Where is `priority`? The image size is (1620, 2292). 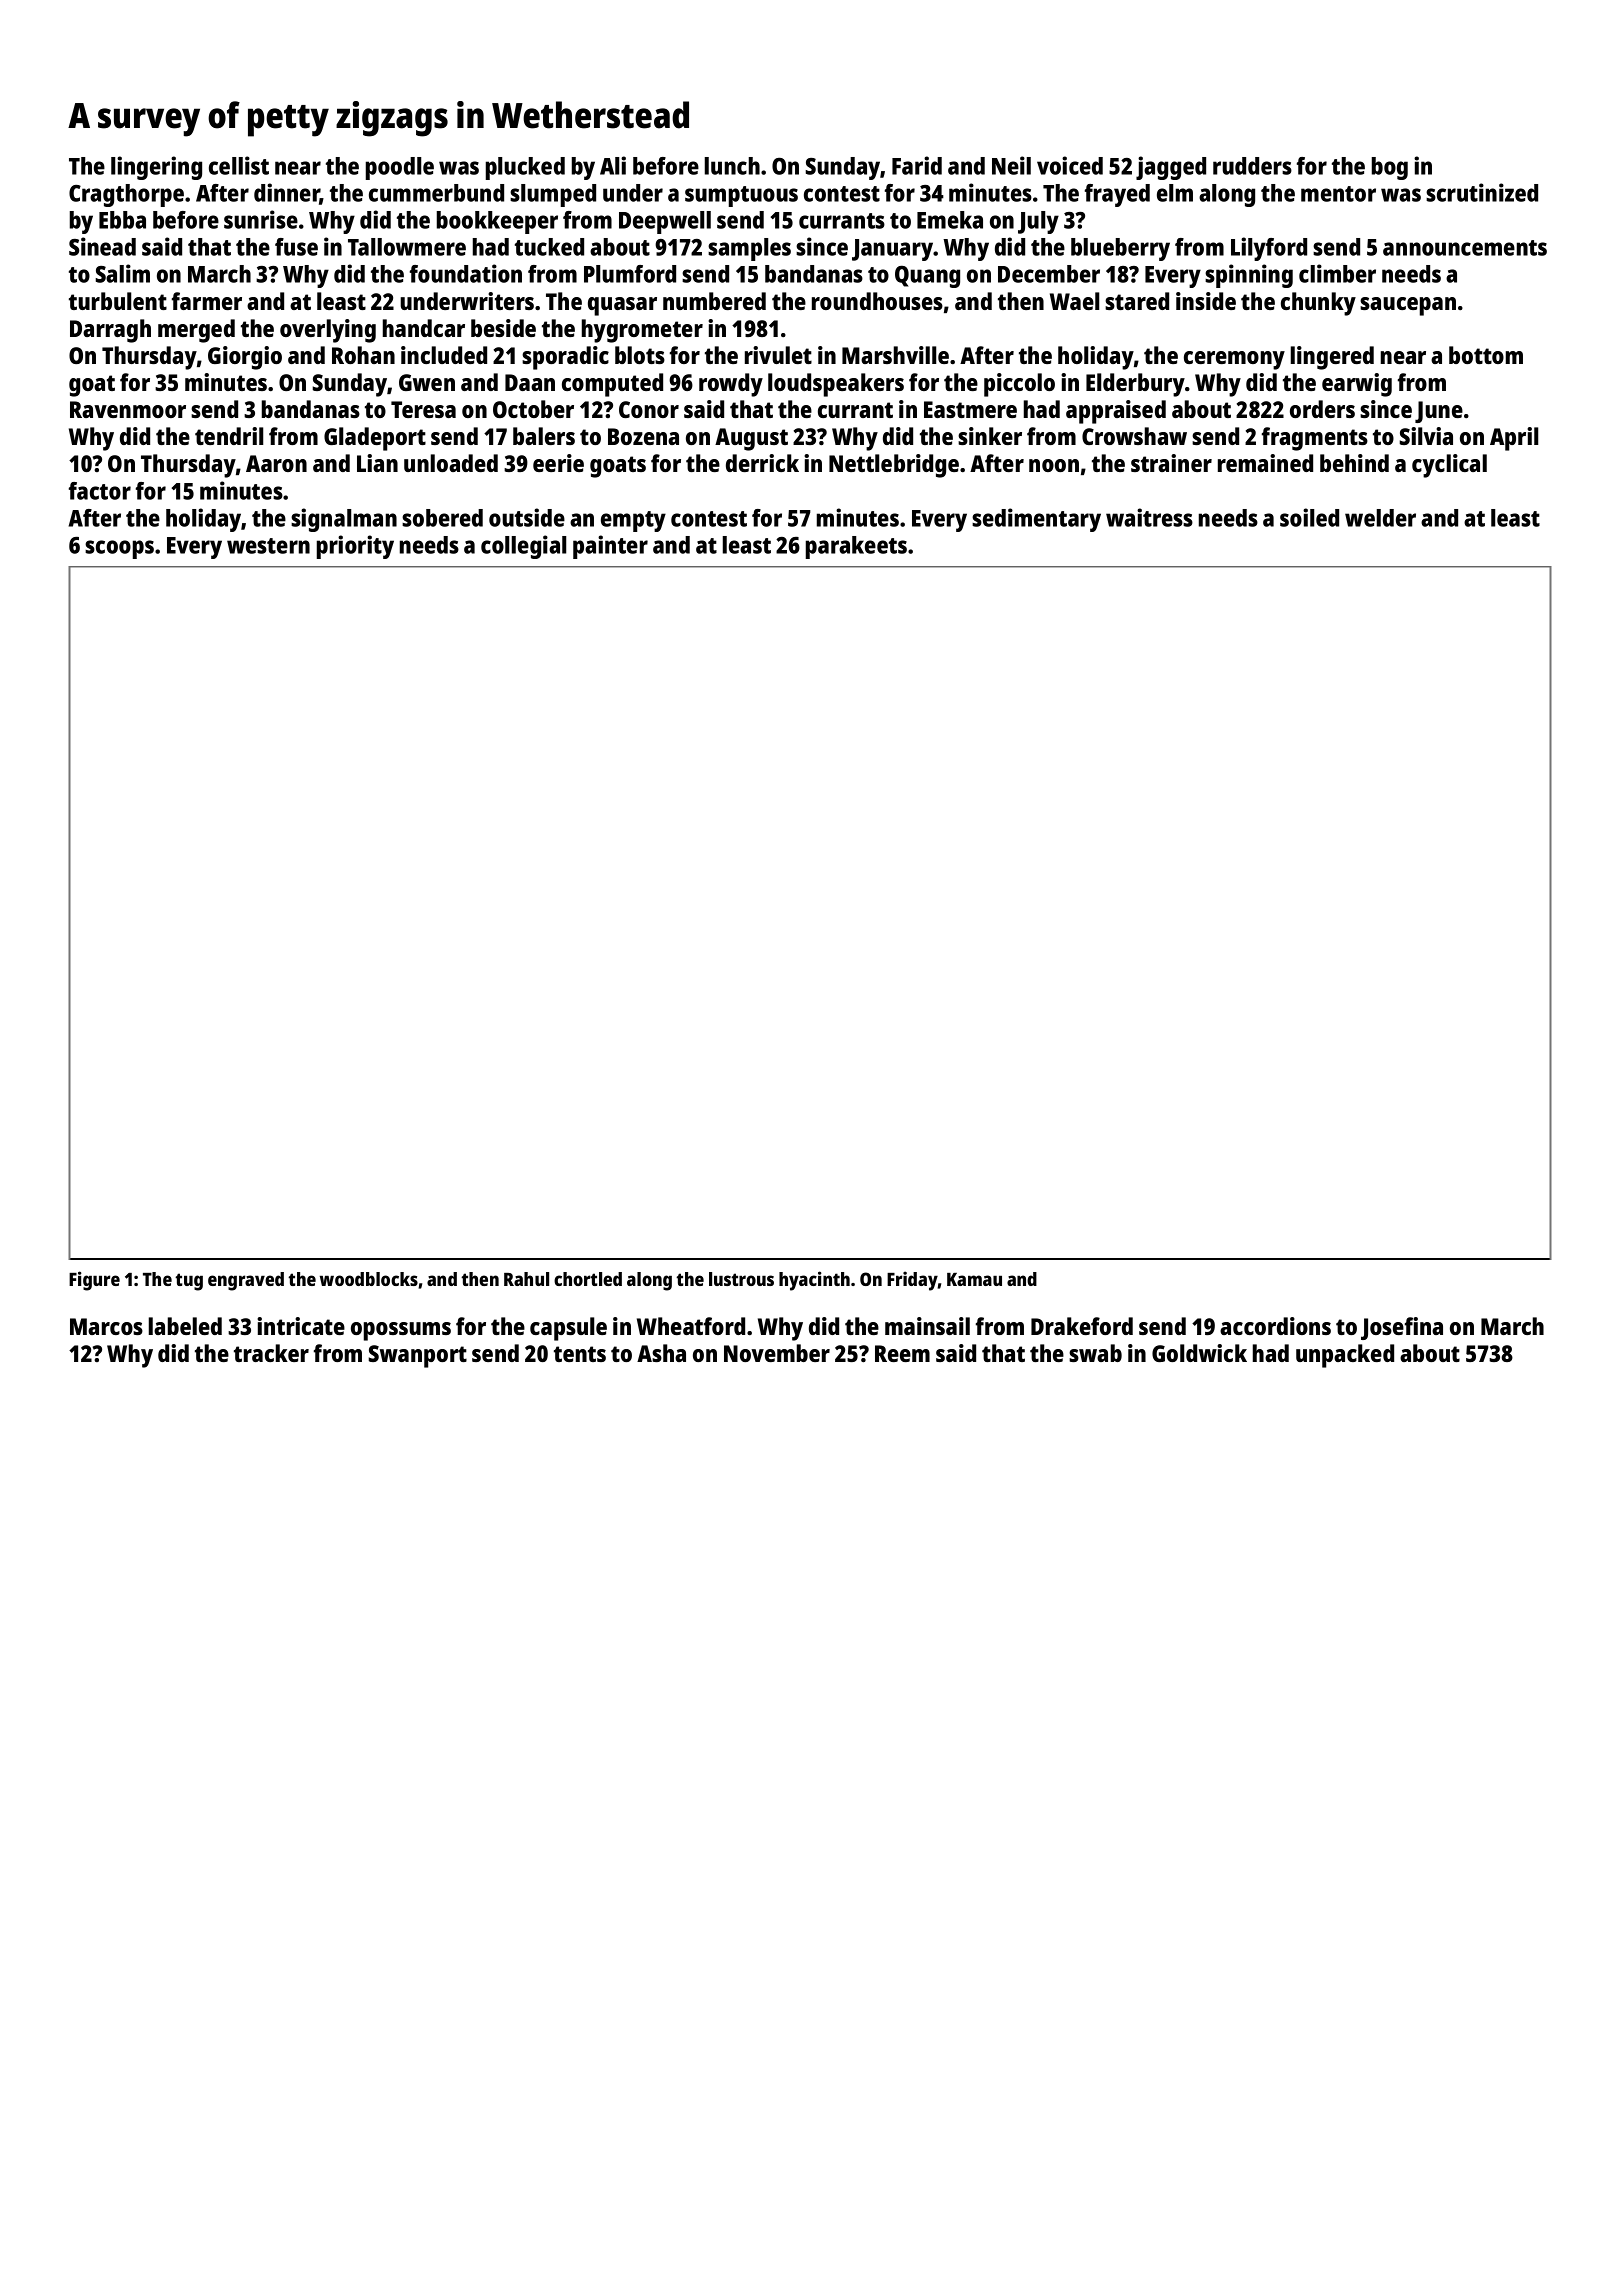
priority is located at coordinates (355, 547).
